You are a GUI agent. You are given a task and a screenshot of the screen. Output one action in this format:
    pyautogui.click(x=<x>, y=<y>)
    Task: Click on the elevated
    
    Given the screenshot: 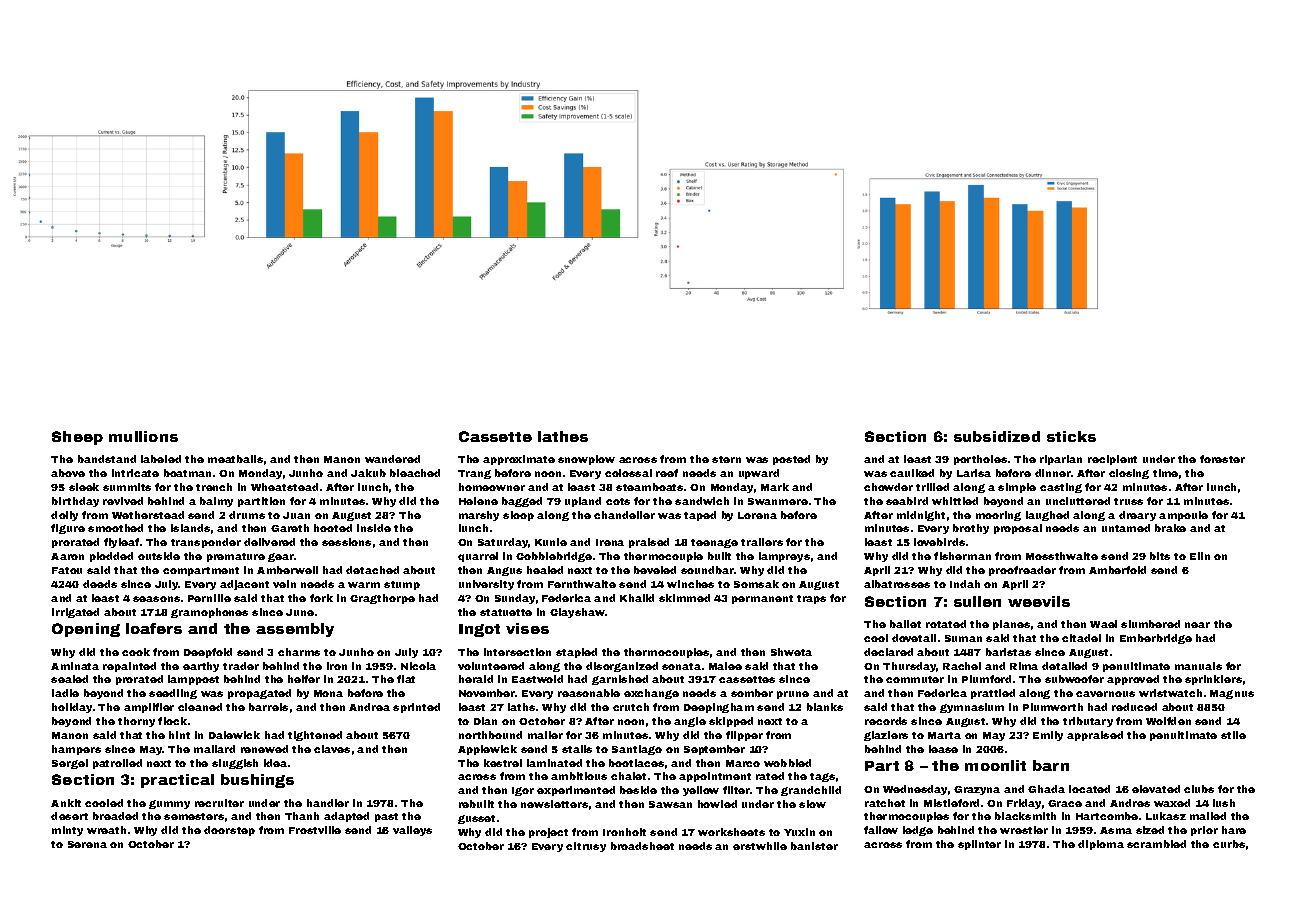 What is the action you would take?
    pyautogui.click(x=1156, y=789)
